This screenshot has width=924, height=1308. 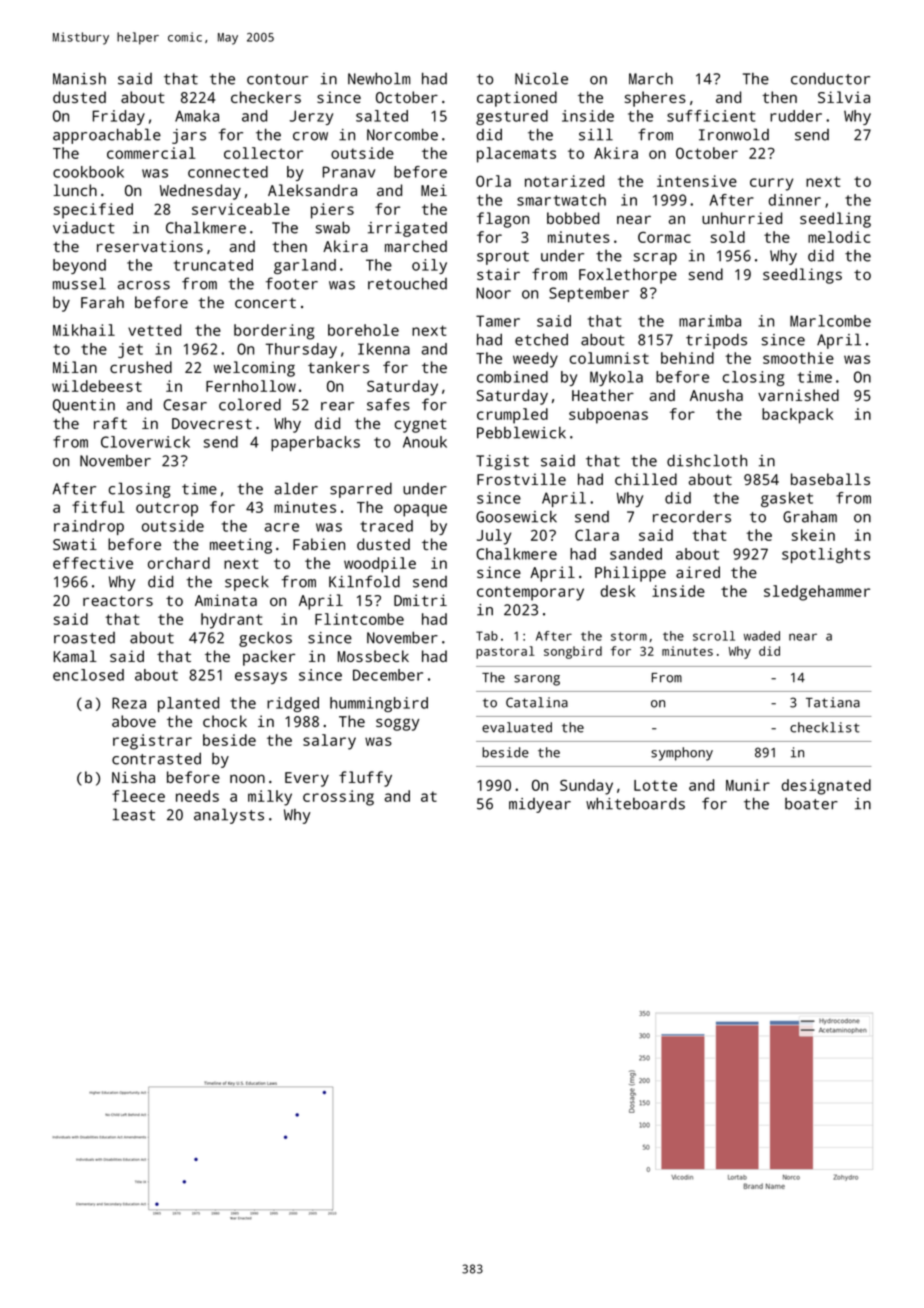 What do you see at coordinates (84, 406) in the screenshot?
I see `Quentin` at bounding box center [84, 406].
